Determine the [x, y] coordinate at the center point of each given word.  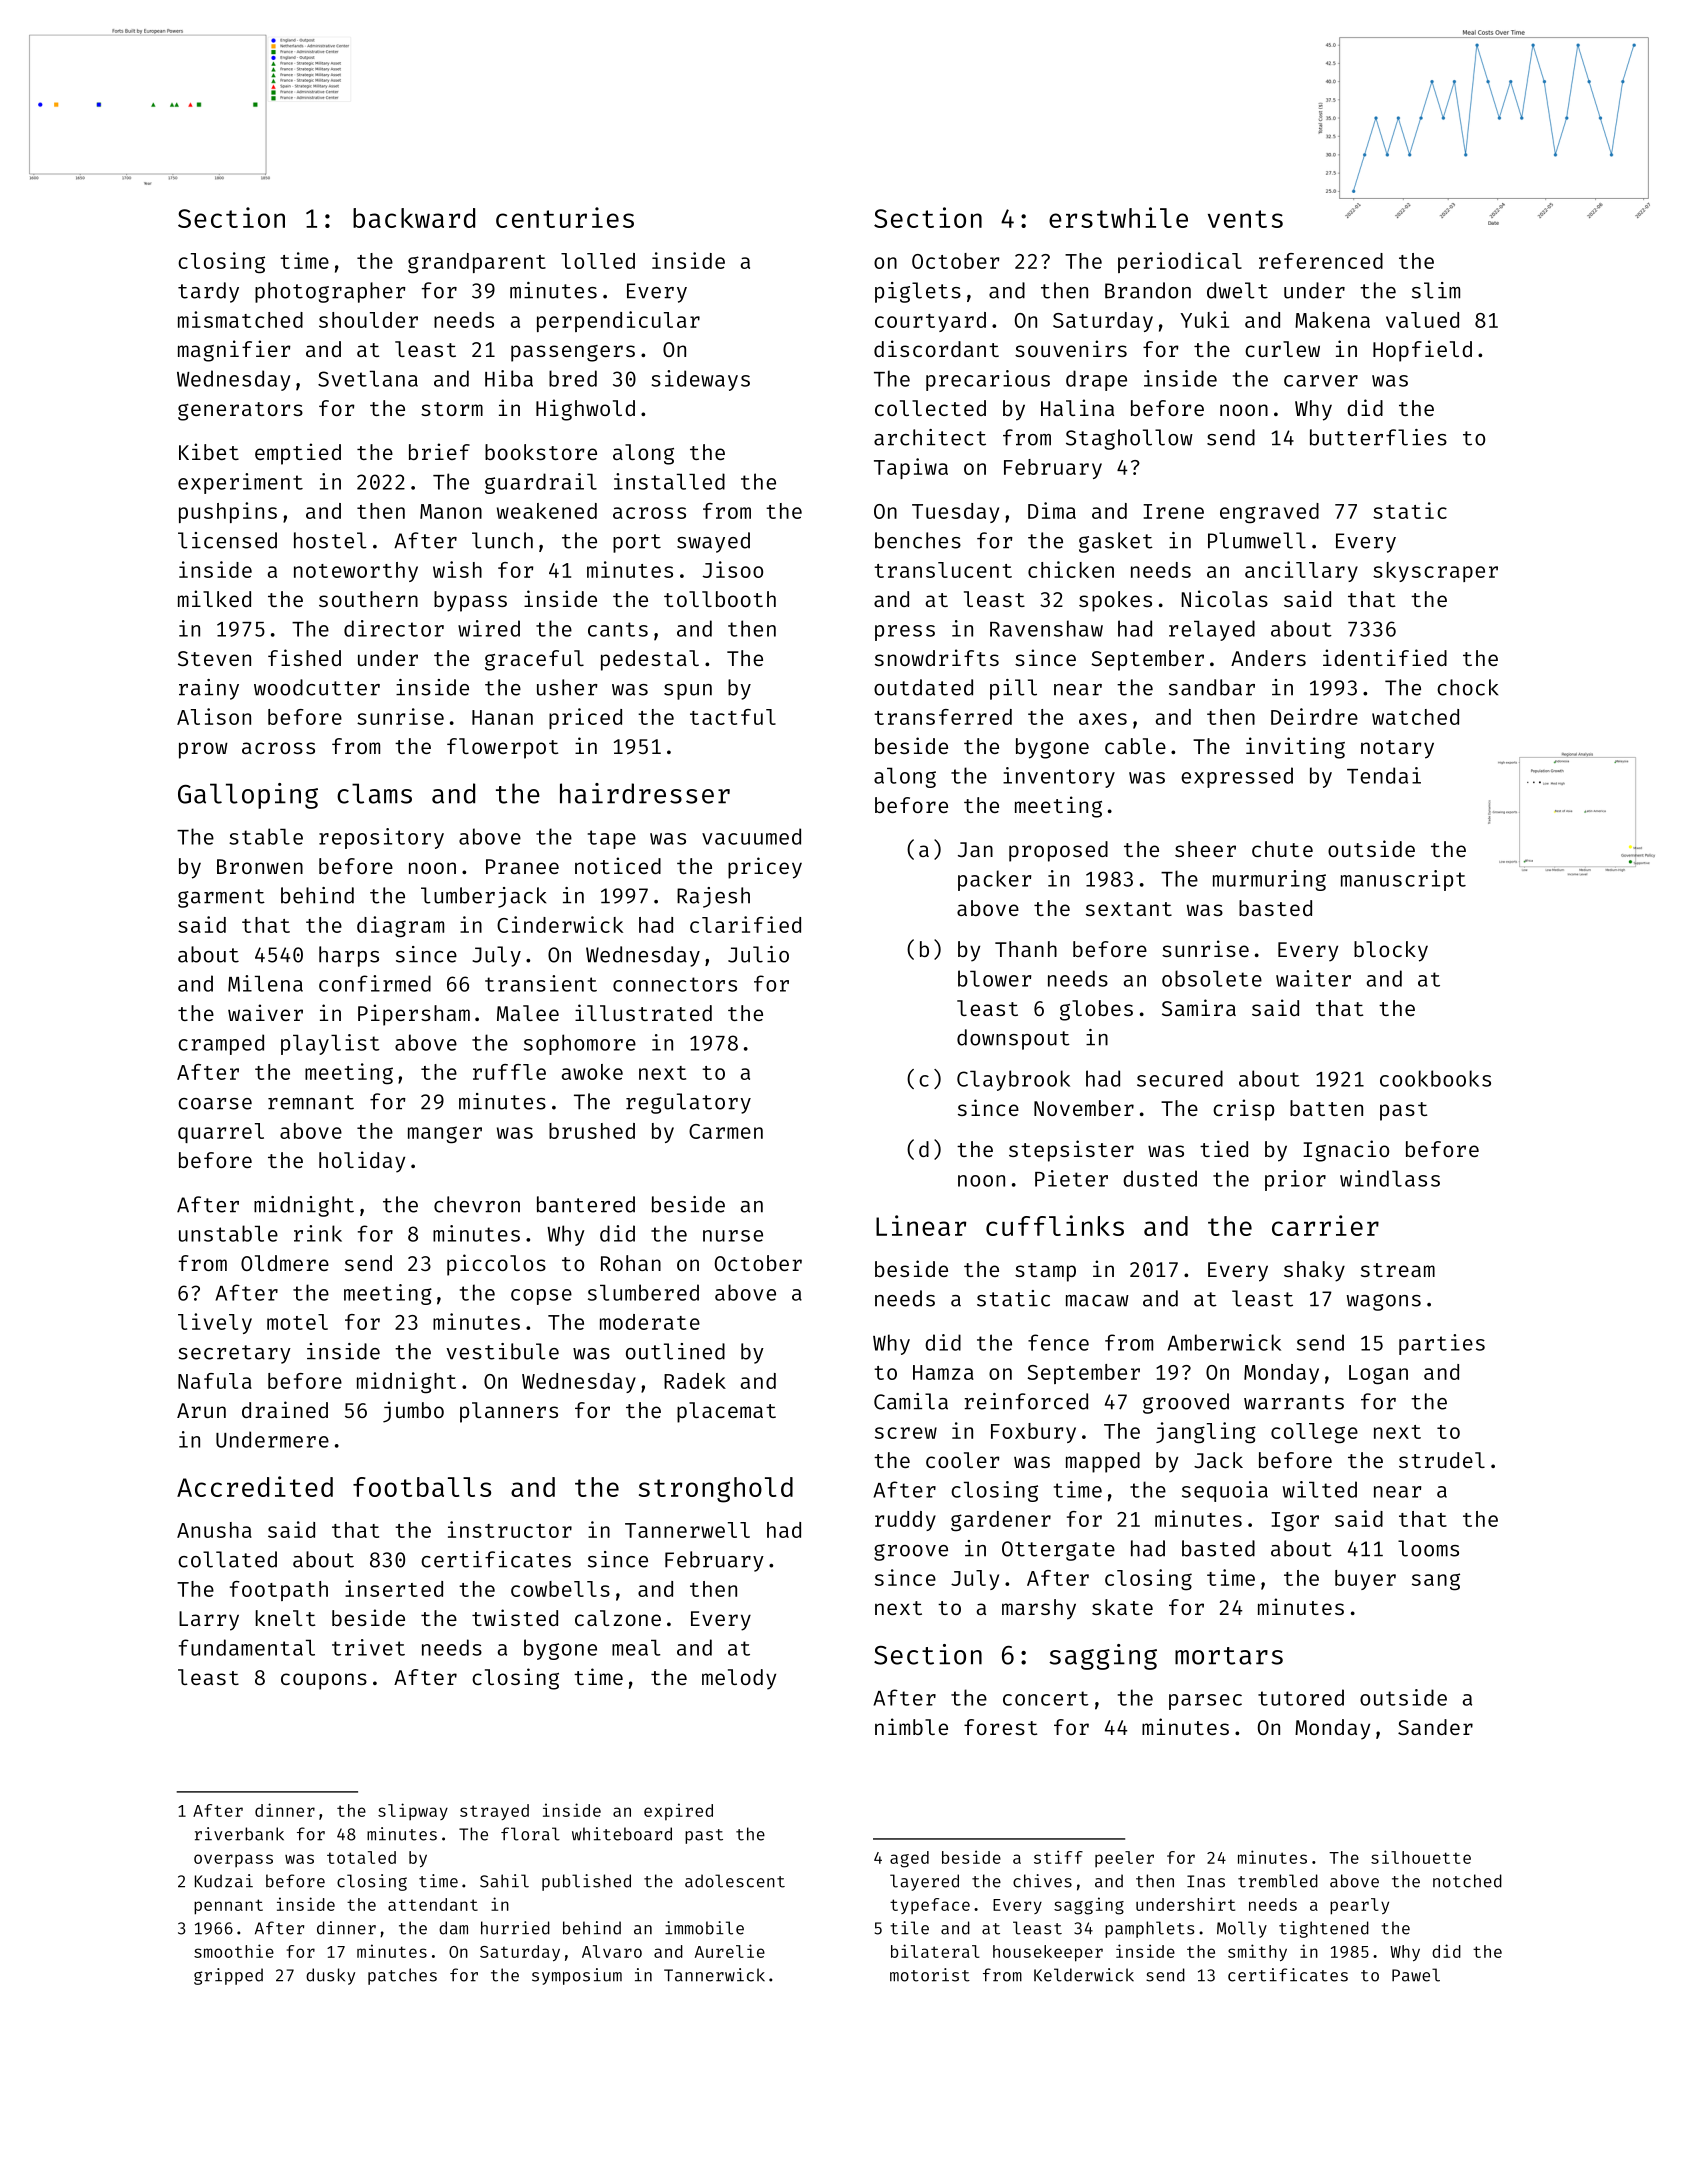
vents [1245, 219]
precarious [988, 380]
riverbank [239, 1834]
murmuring [1269, 880]
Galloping [248, 796]
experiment [240, 483]
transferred [943, 717]
